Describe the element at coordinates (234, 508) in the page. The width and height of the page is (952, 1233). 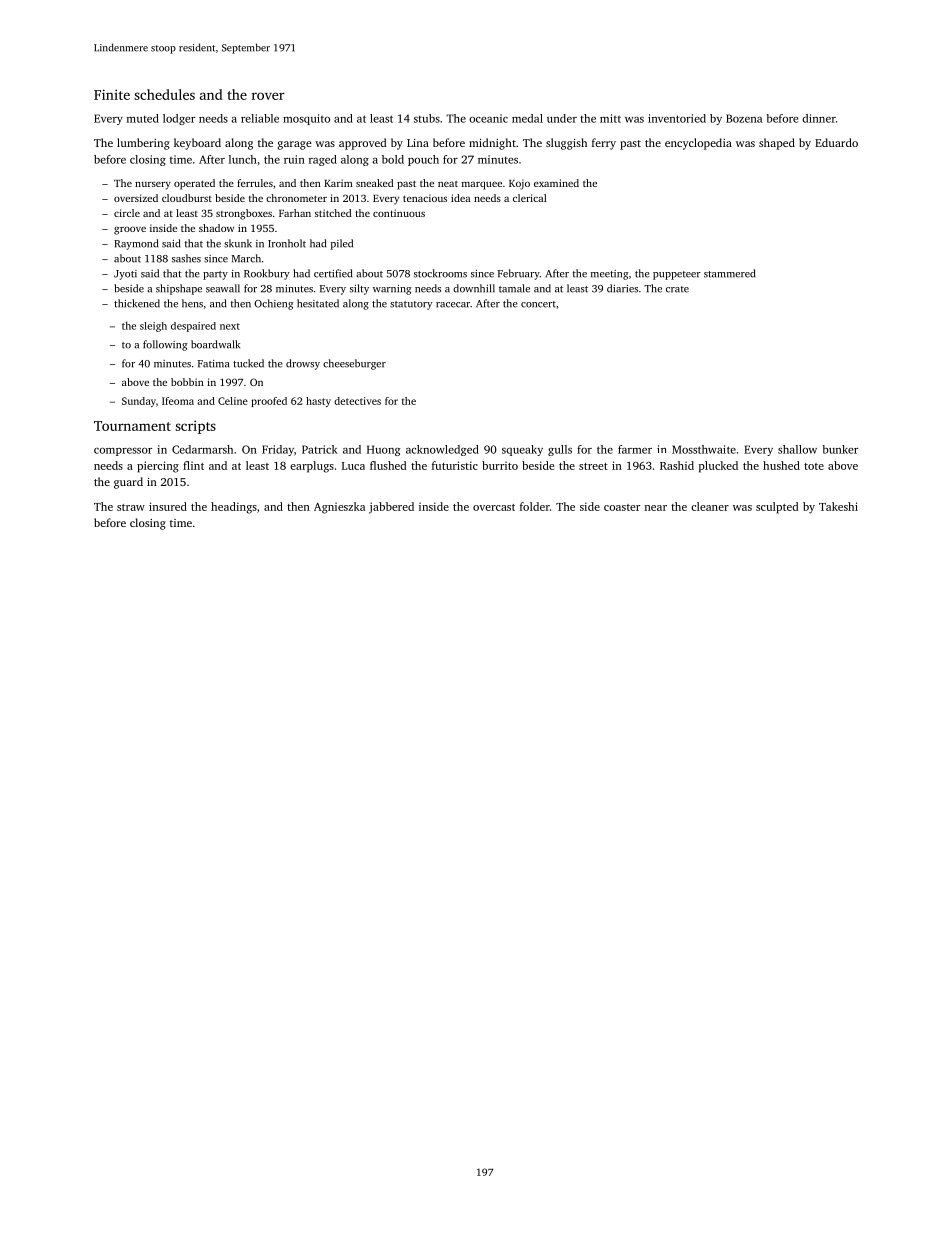
I see `headings` at that location.
